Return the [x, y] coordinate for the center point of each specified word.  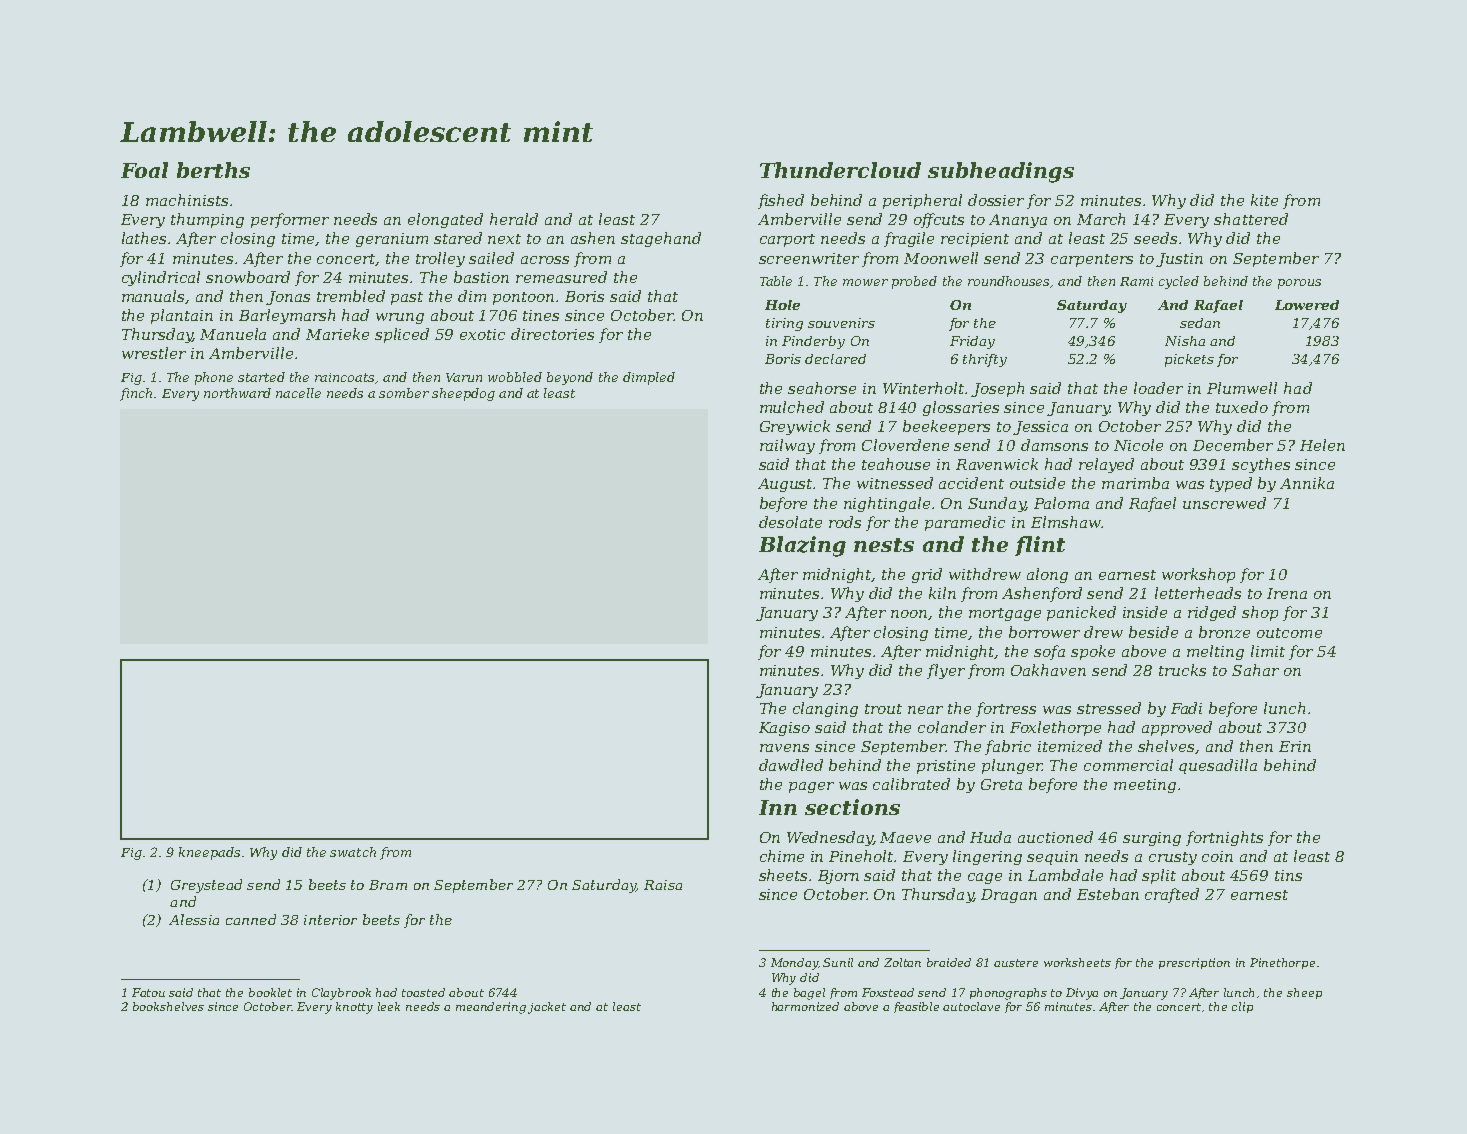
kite [1264, 200]
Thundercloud [840, 170]
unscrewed [1224, 503]
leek [389, 1006]
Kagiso [784, 729]
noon [909, 614]
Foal [144, 170]
